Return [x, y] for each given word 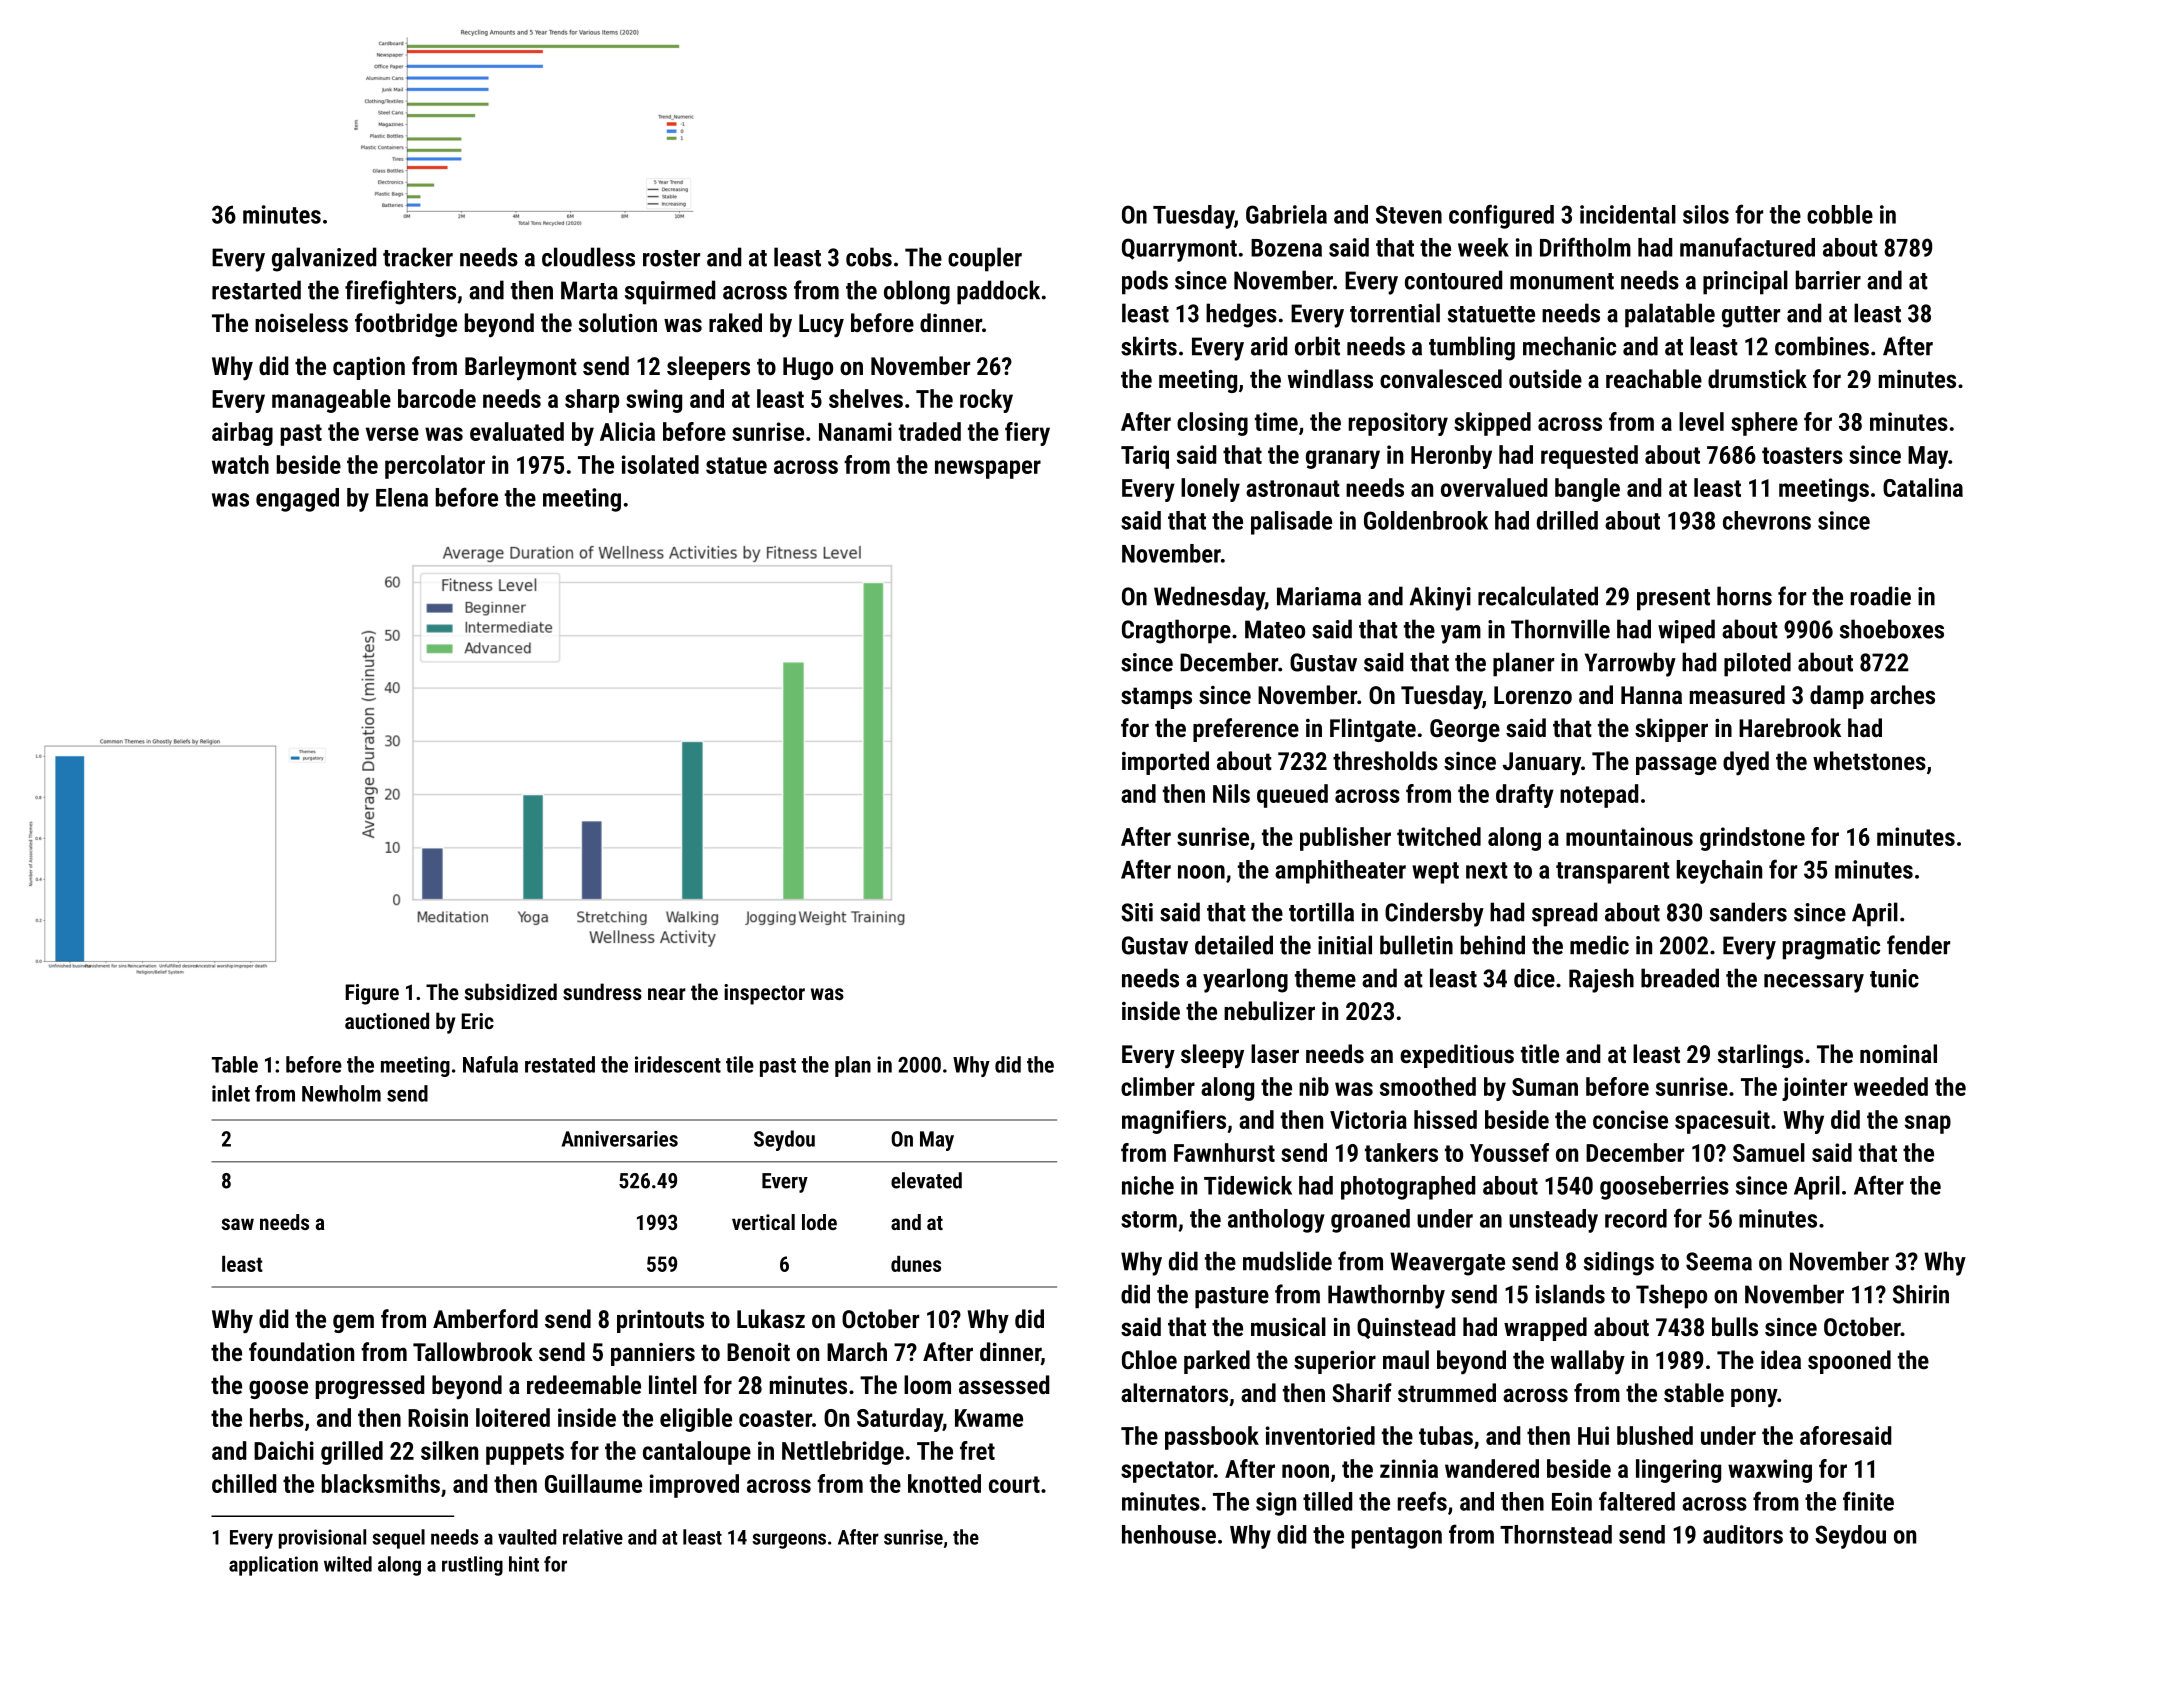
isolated [660, 464]
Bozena [1286, 248]
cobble [1840, 214]
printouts [660, 1321]
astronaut [1293, 488]
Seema [1719, 1261]
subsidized [511, 991]
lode [819, 1222]
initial [1345, 945]
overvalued [1494, 487]
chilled [244, 1483]
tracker [418, 257]
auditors [1743, 1534]
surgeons [789, 1541]
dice [1534, 978]
